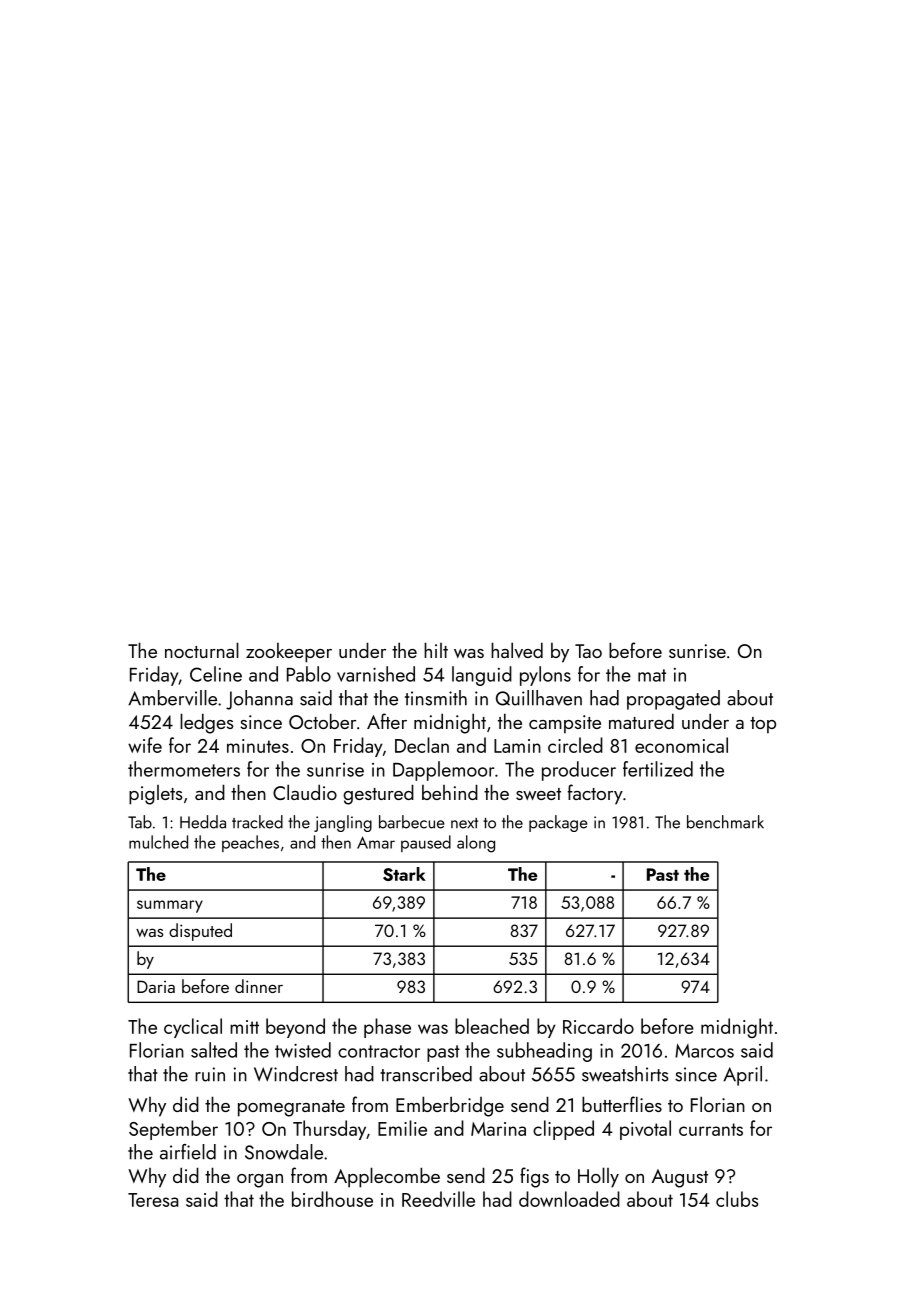 Image resolution: width=908 pixels, height=1316 pixels. Describe the element at coordinates (763, 725) in the screenshot. I see `top` at that location.
